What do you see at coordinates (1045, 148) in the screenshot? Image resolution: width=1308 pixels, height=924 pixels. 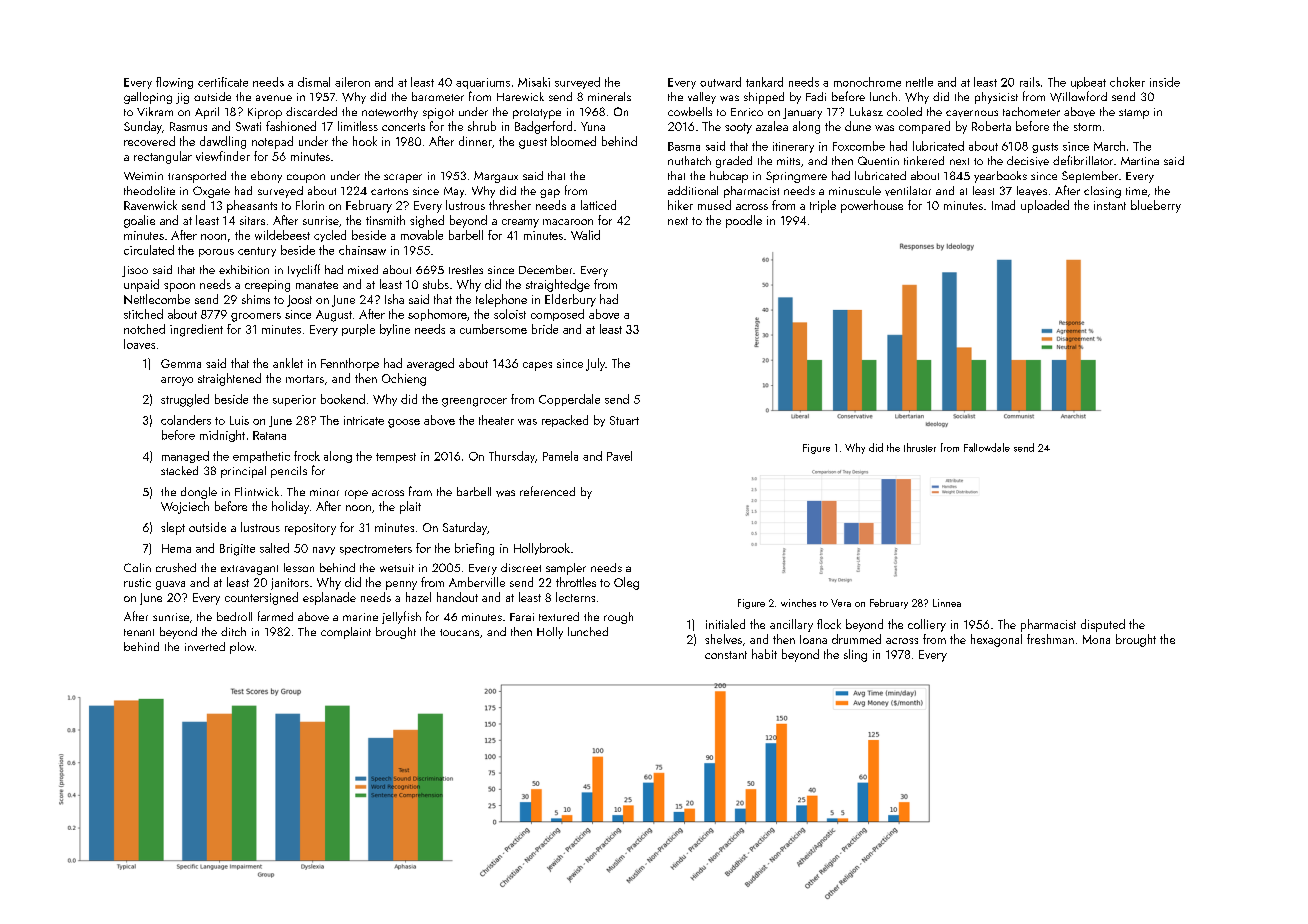 I see `gusts` at bounding box center [1045, 148].
